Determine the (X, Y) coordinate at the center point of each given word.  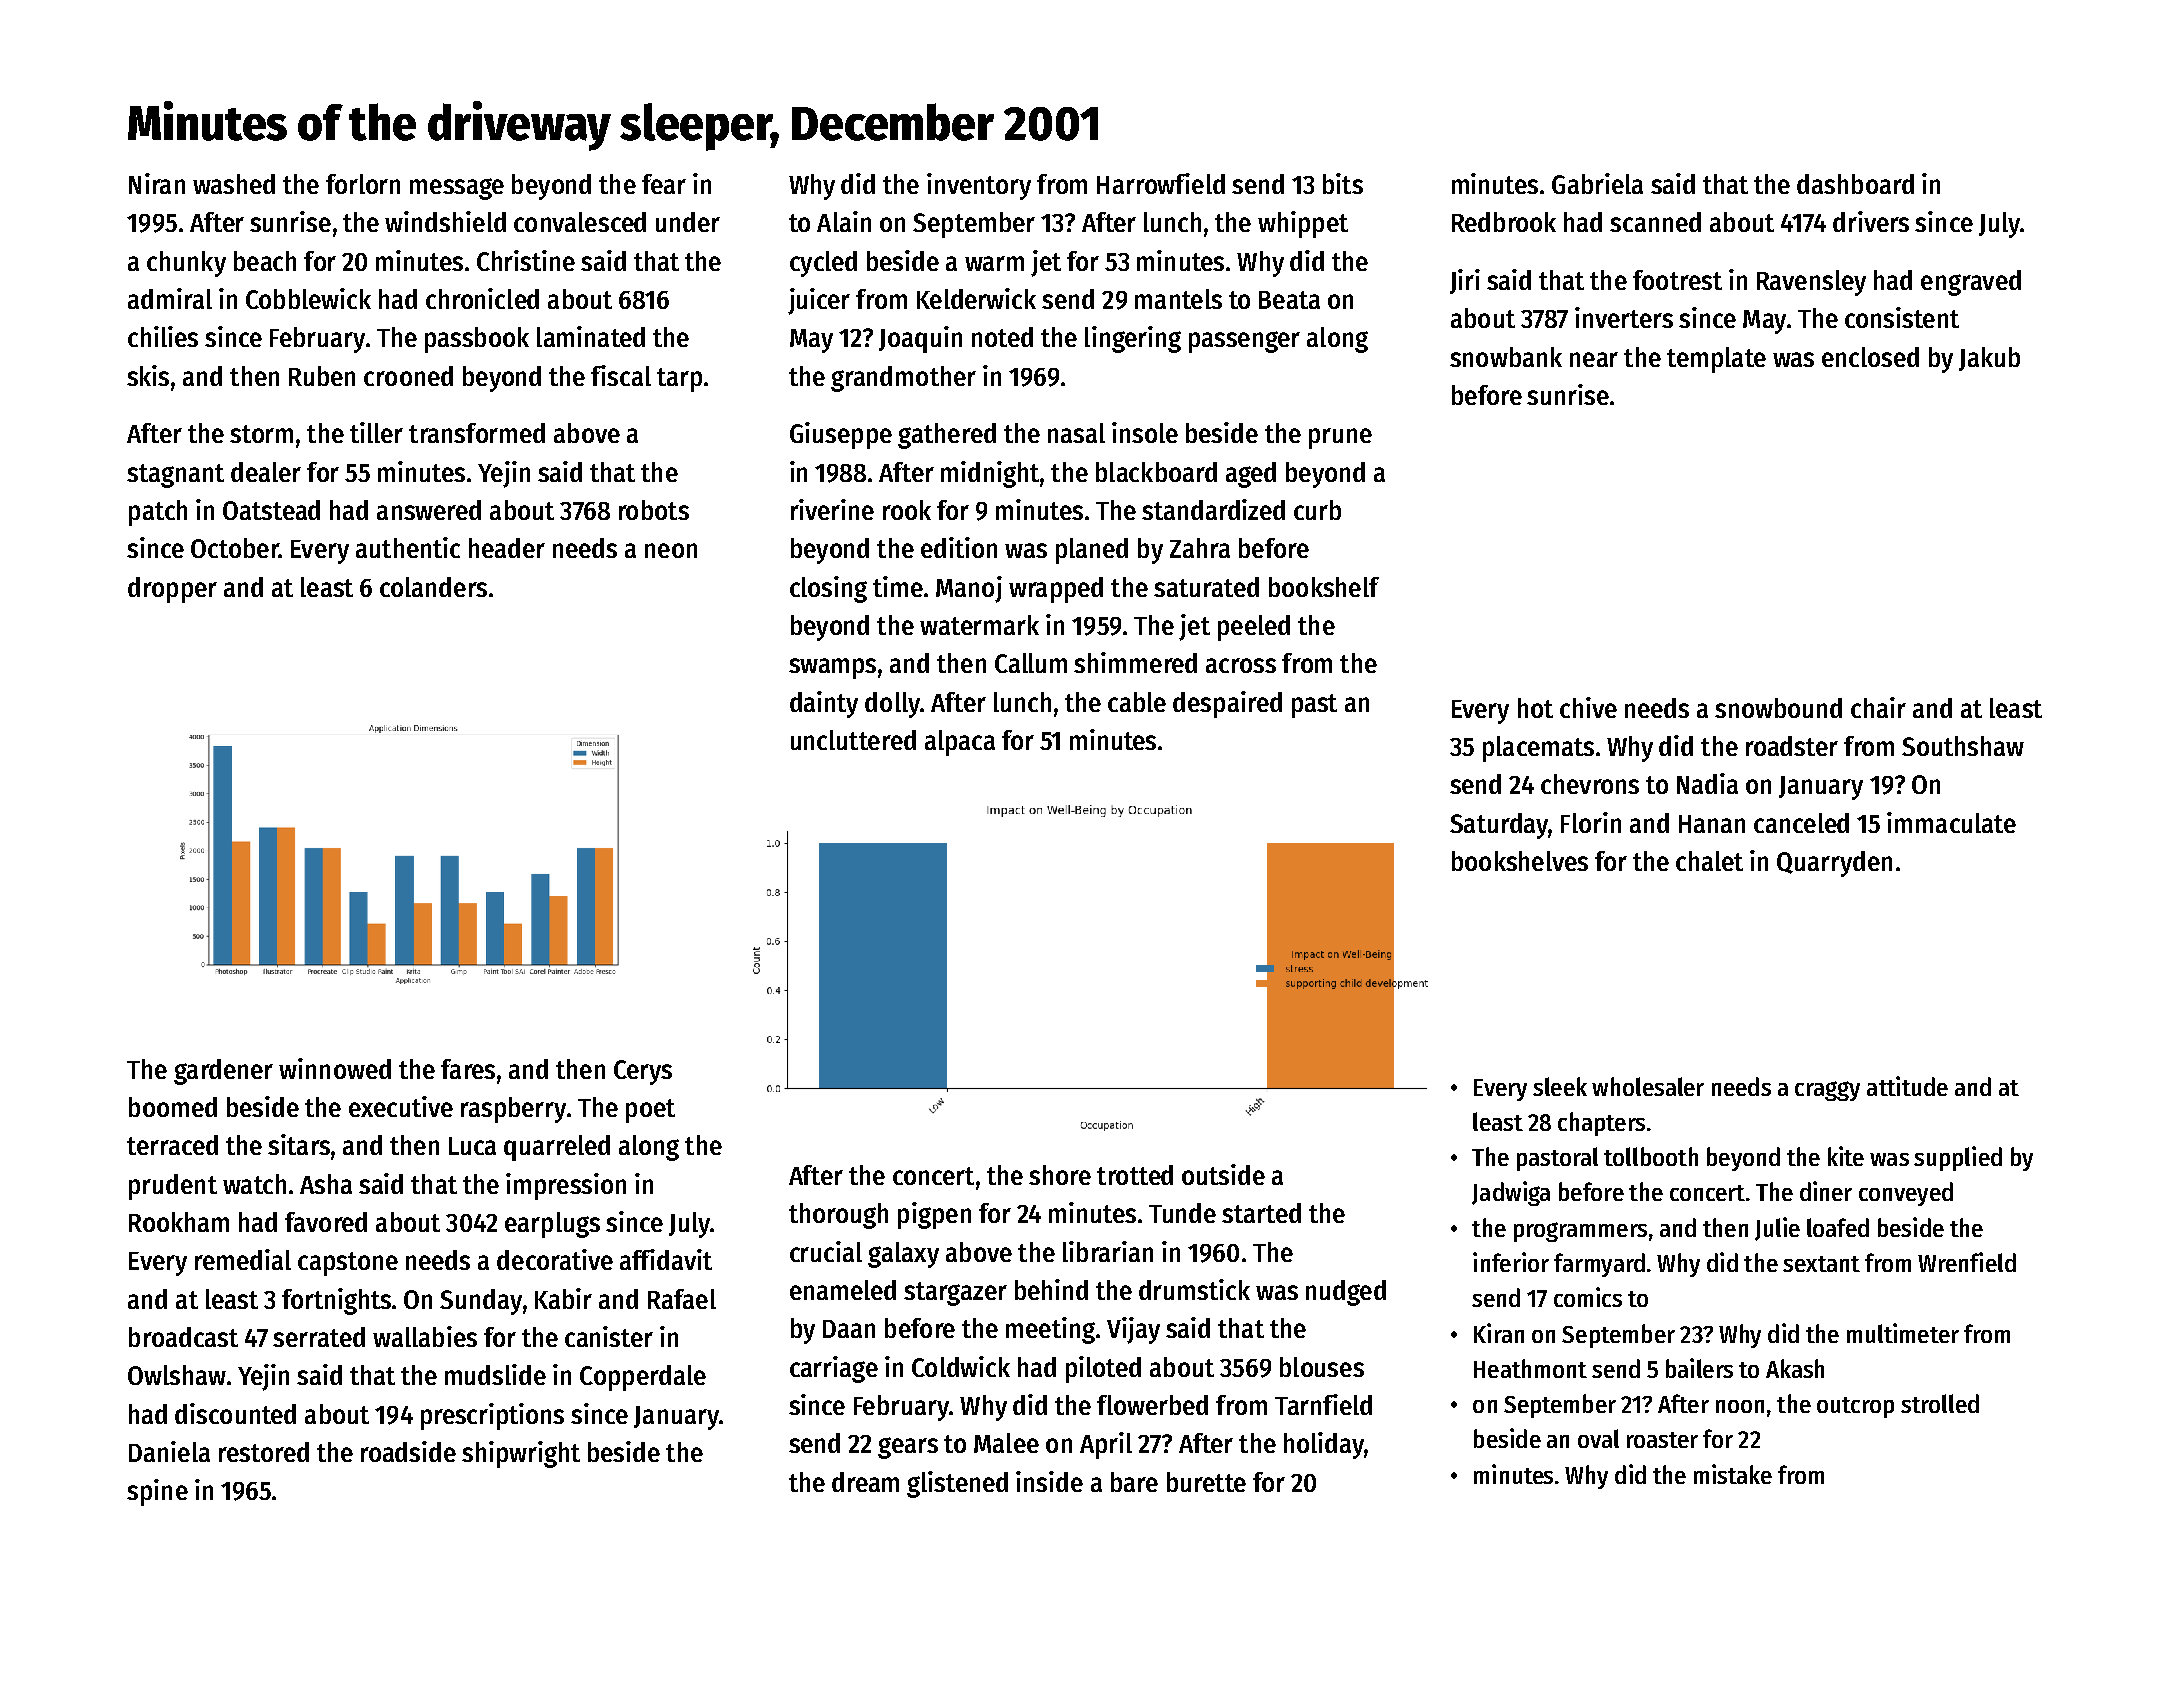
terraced (172, 1145)
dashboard (1855, 184)
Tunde (1182, 1213)
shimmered (1135, 662)
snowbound (1778, 708)
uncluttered (853, 740)
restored (264, 1452)
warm (994, 263)
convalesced (580, 222)
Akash (1795, 1368)
